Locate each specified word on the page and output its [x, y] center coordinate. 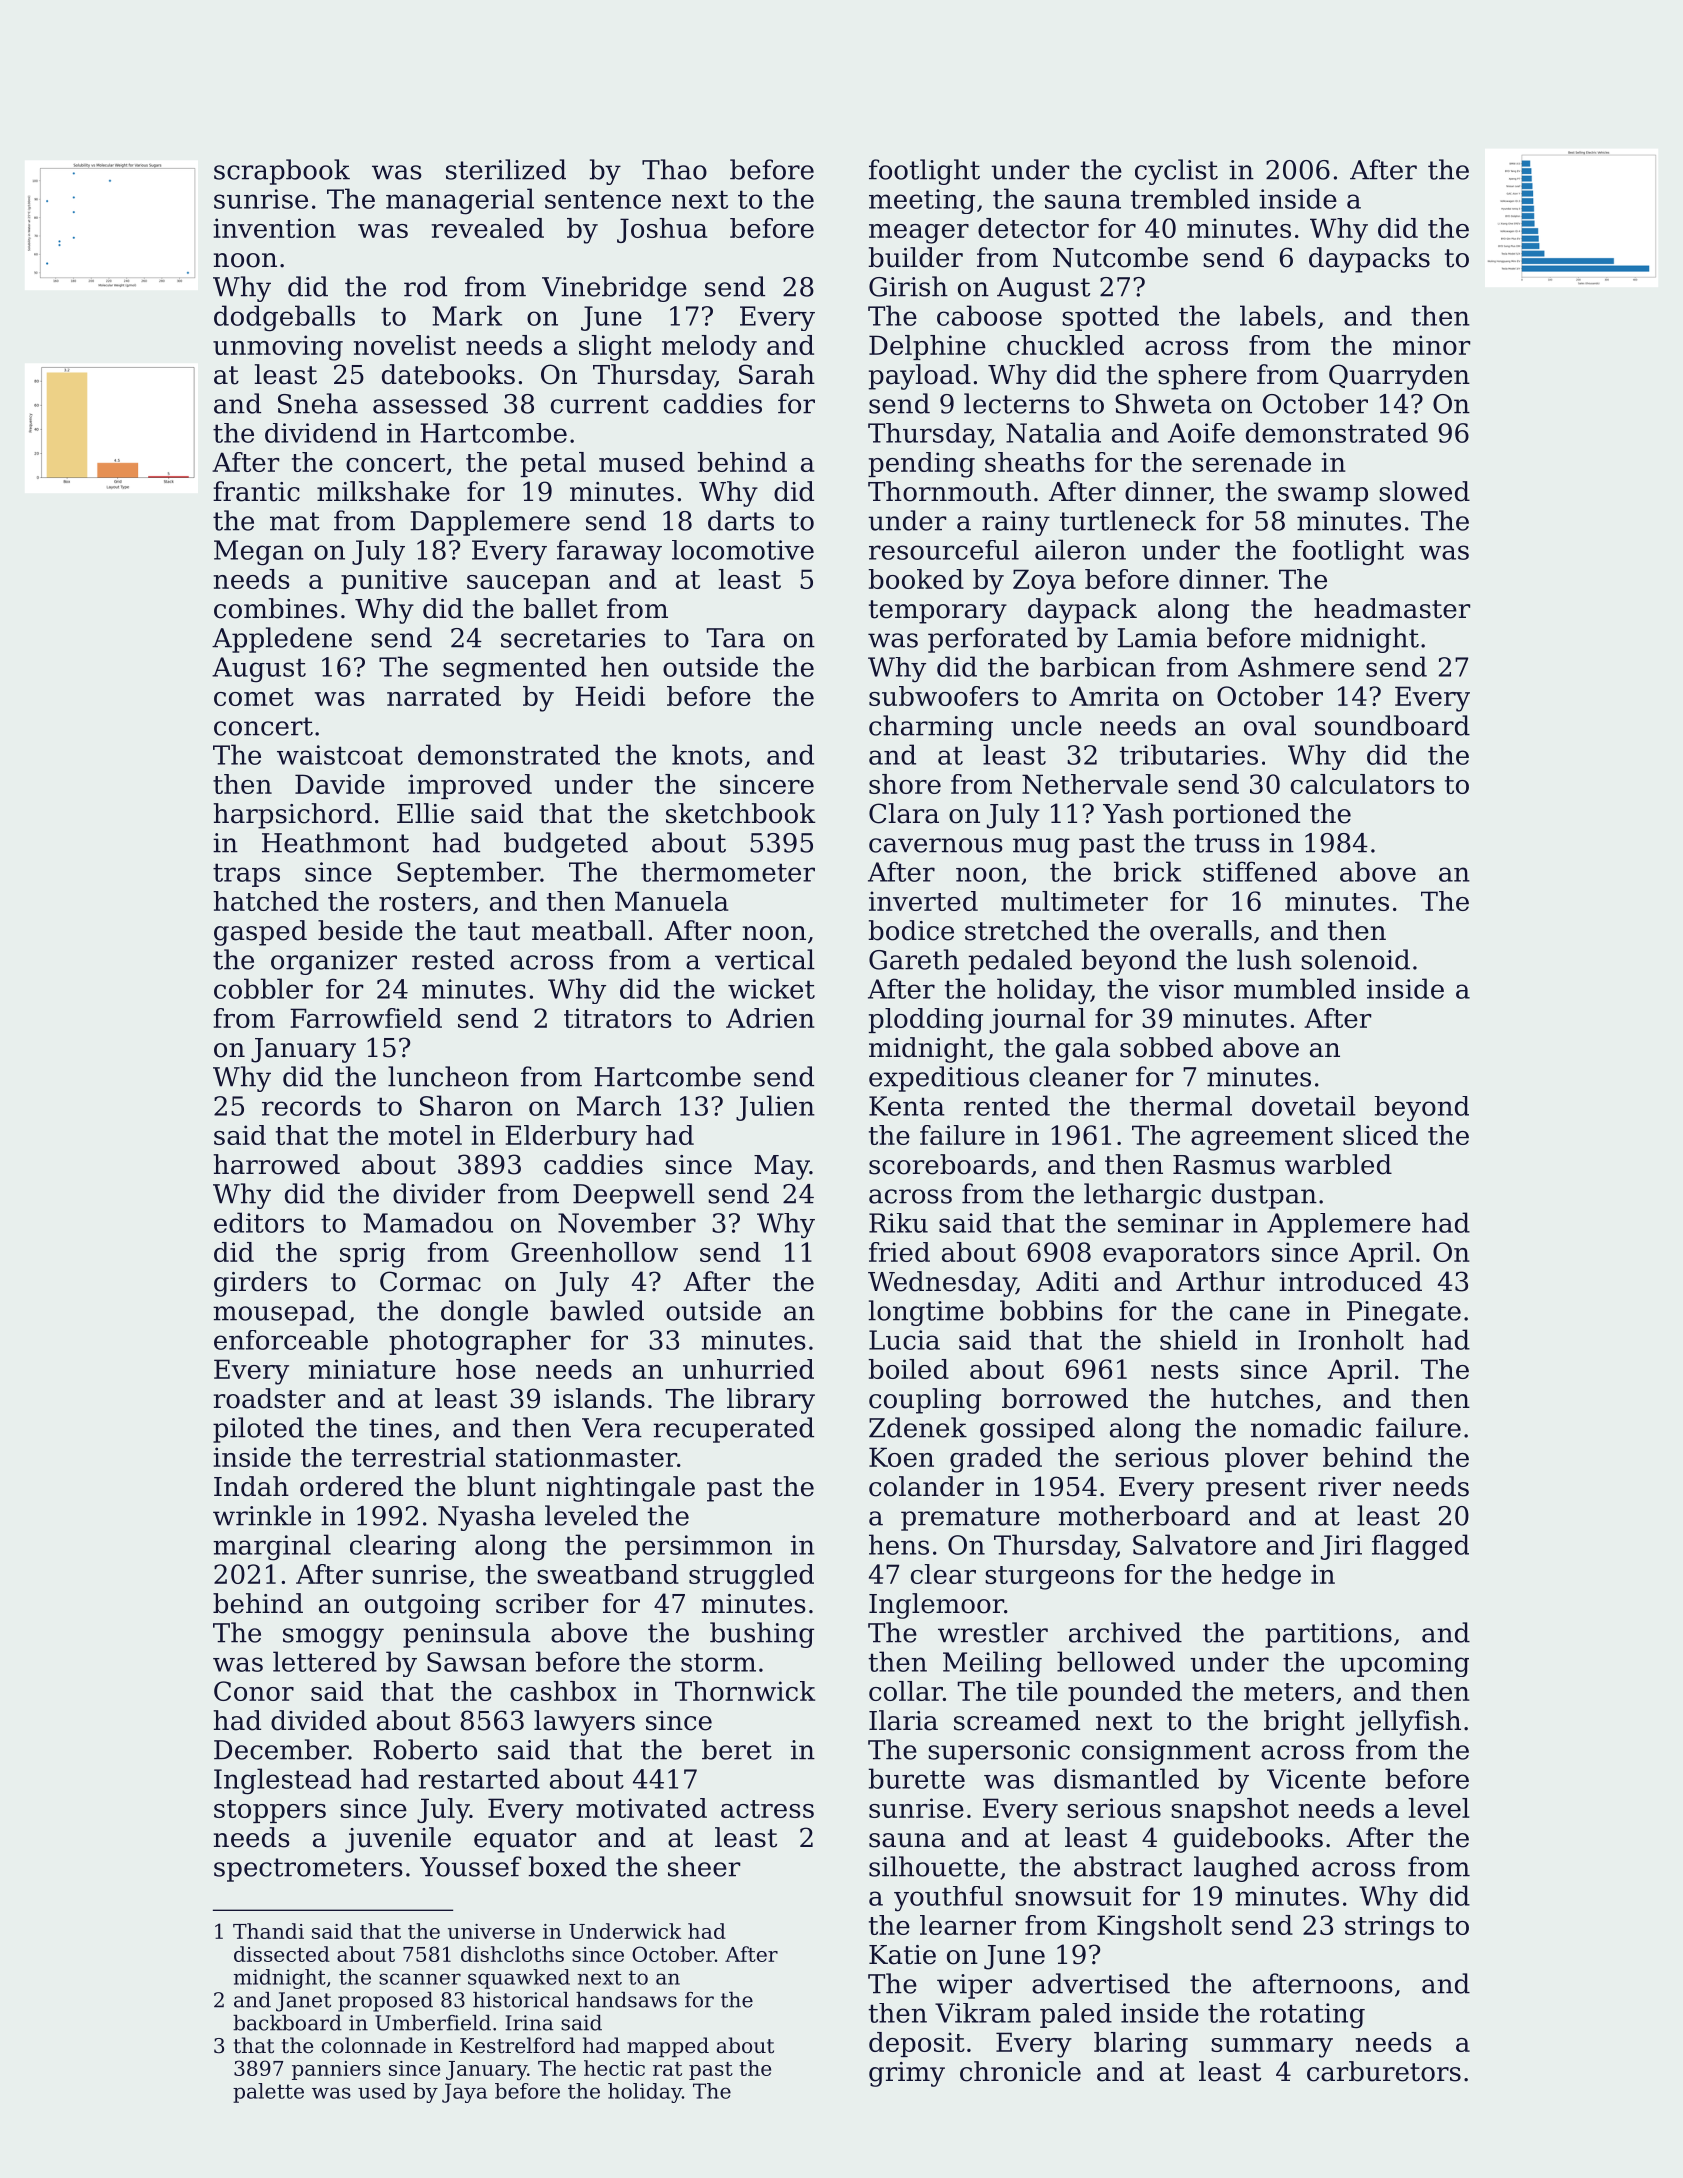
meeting [922, 201]
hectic [614, 2068]
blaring [1141, 2045]
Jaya [464, 2093]
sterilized [506, 169]
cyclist [1176, 172]
